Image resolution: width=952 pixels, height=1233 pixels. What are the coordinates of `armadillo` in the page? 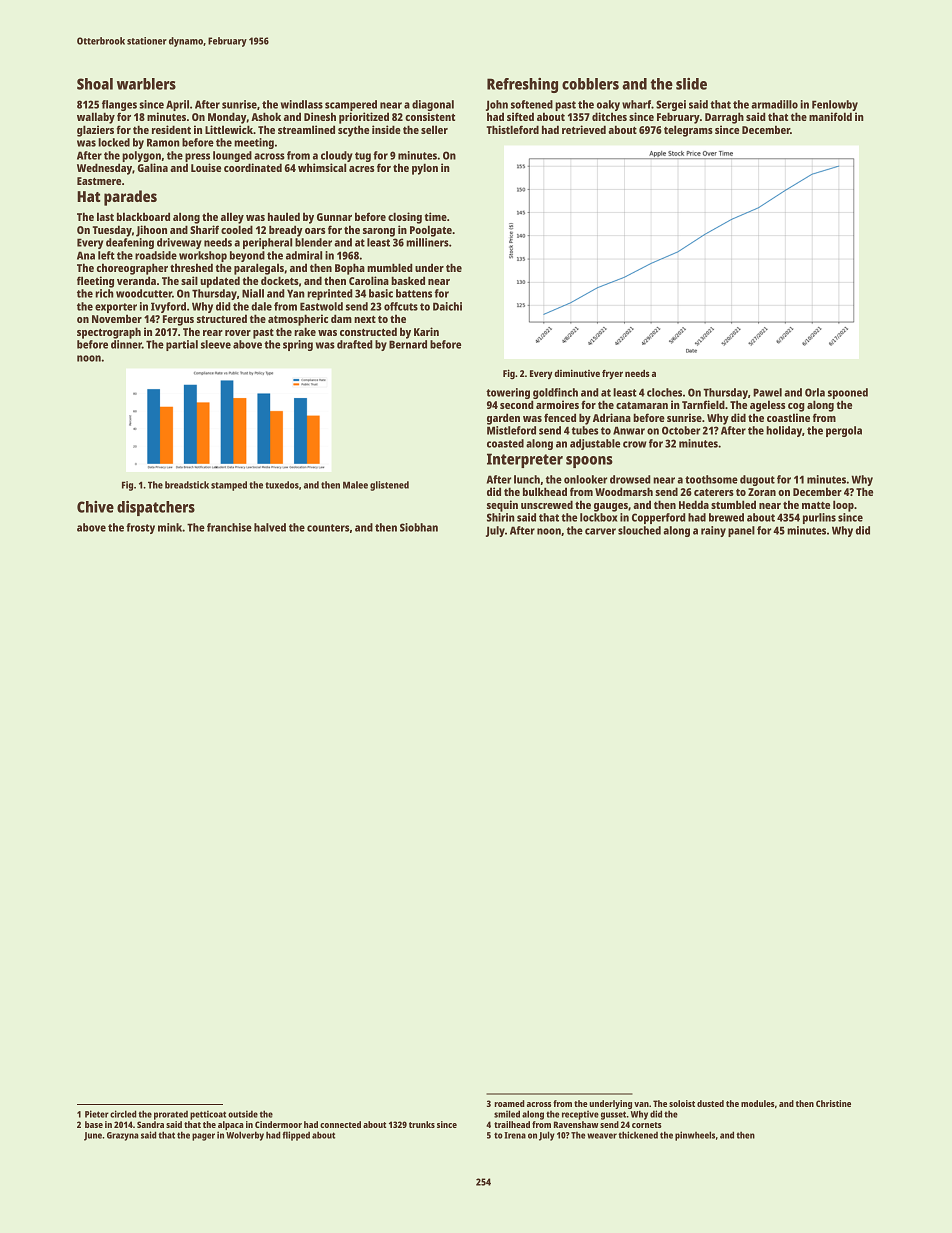 It's located at (774, 104).
